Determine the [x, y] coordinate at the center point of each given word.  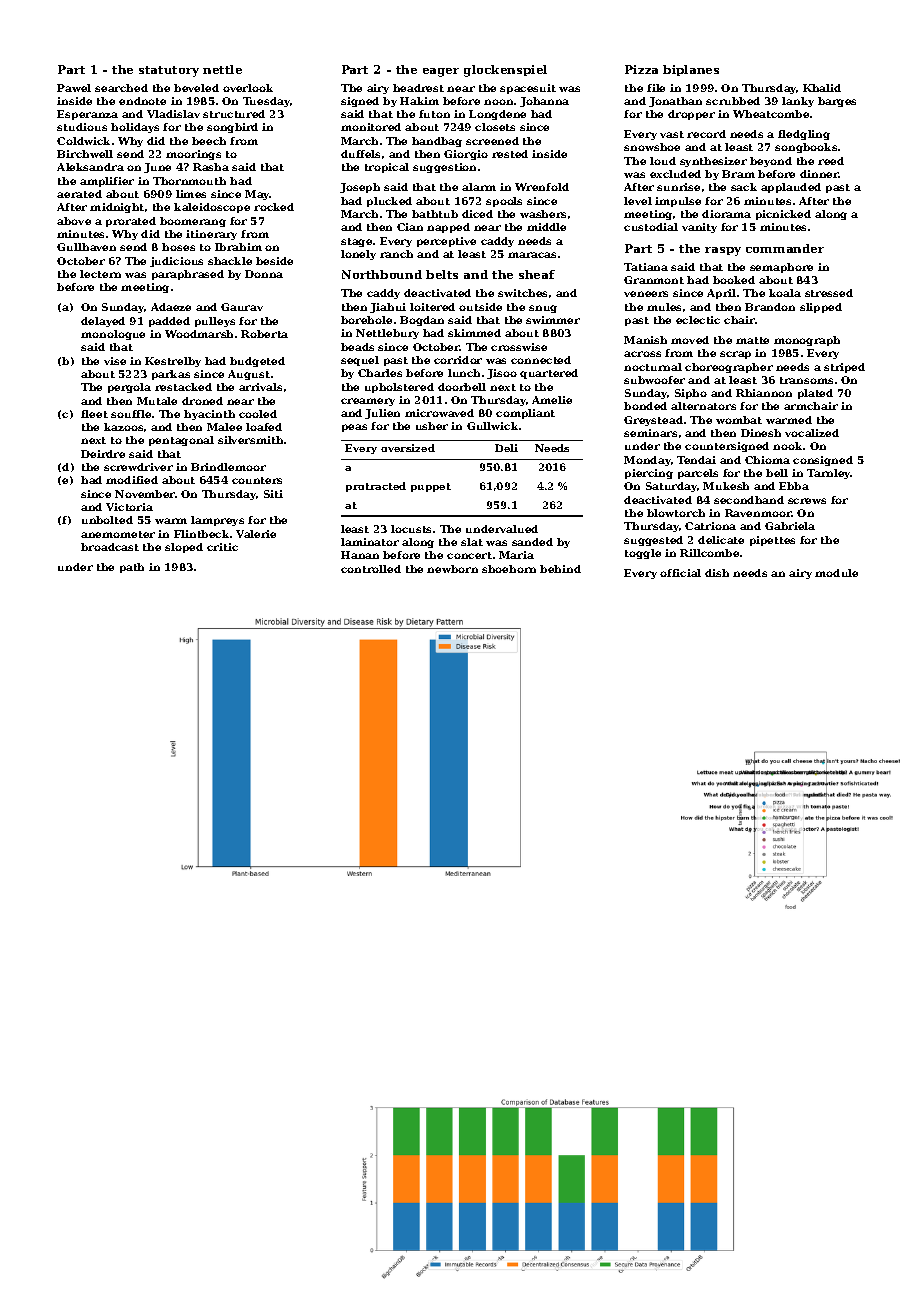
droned [202, 401]
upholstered [399, 388]
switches [522, 293]
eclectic [698, 320]
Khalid [822, 88]
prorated [131, 222]
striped [844, 368]
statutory [169, 71]
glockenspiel [505, 71]
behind [560, 569]
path [132, 568]
